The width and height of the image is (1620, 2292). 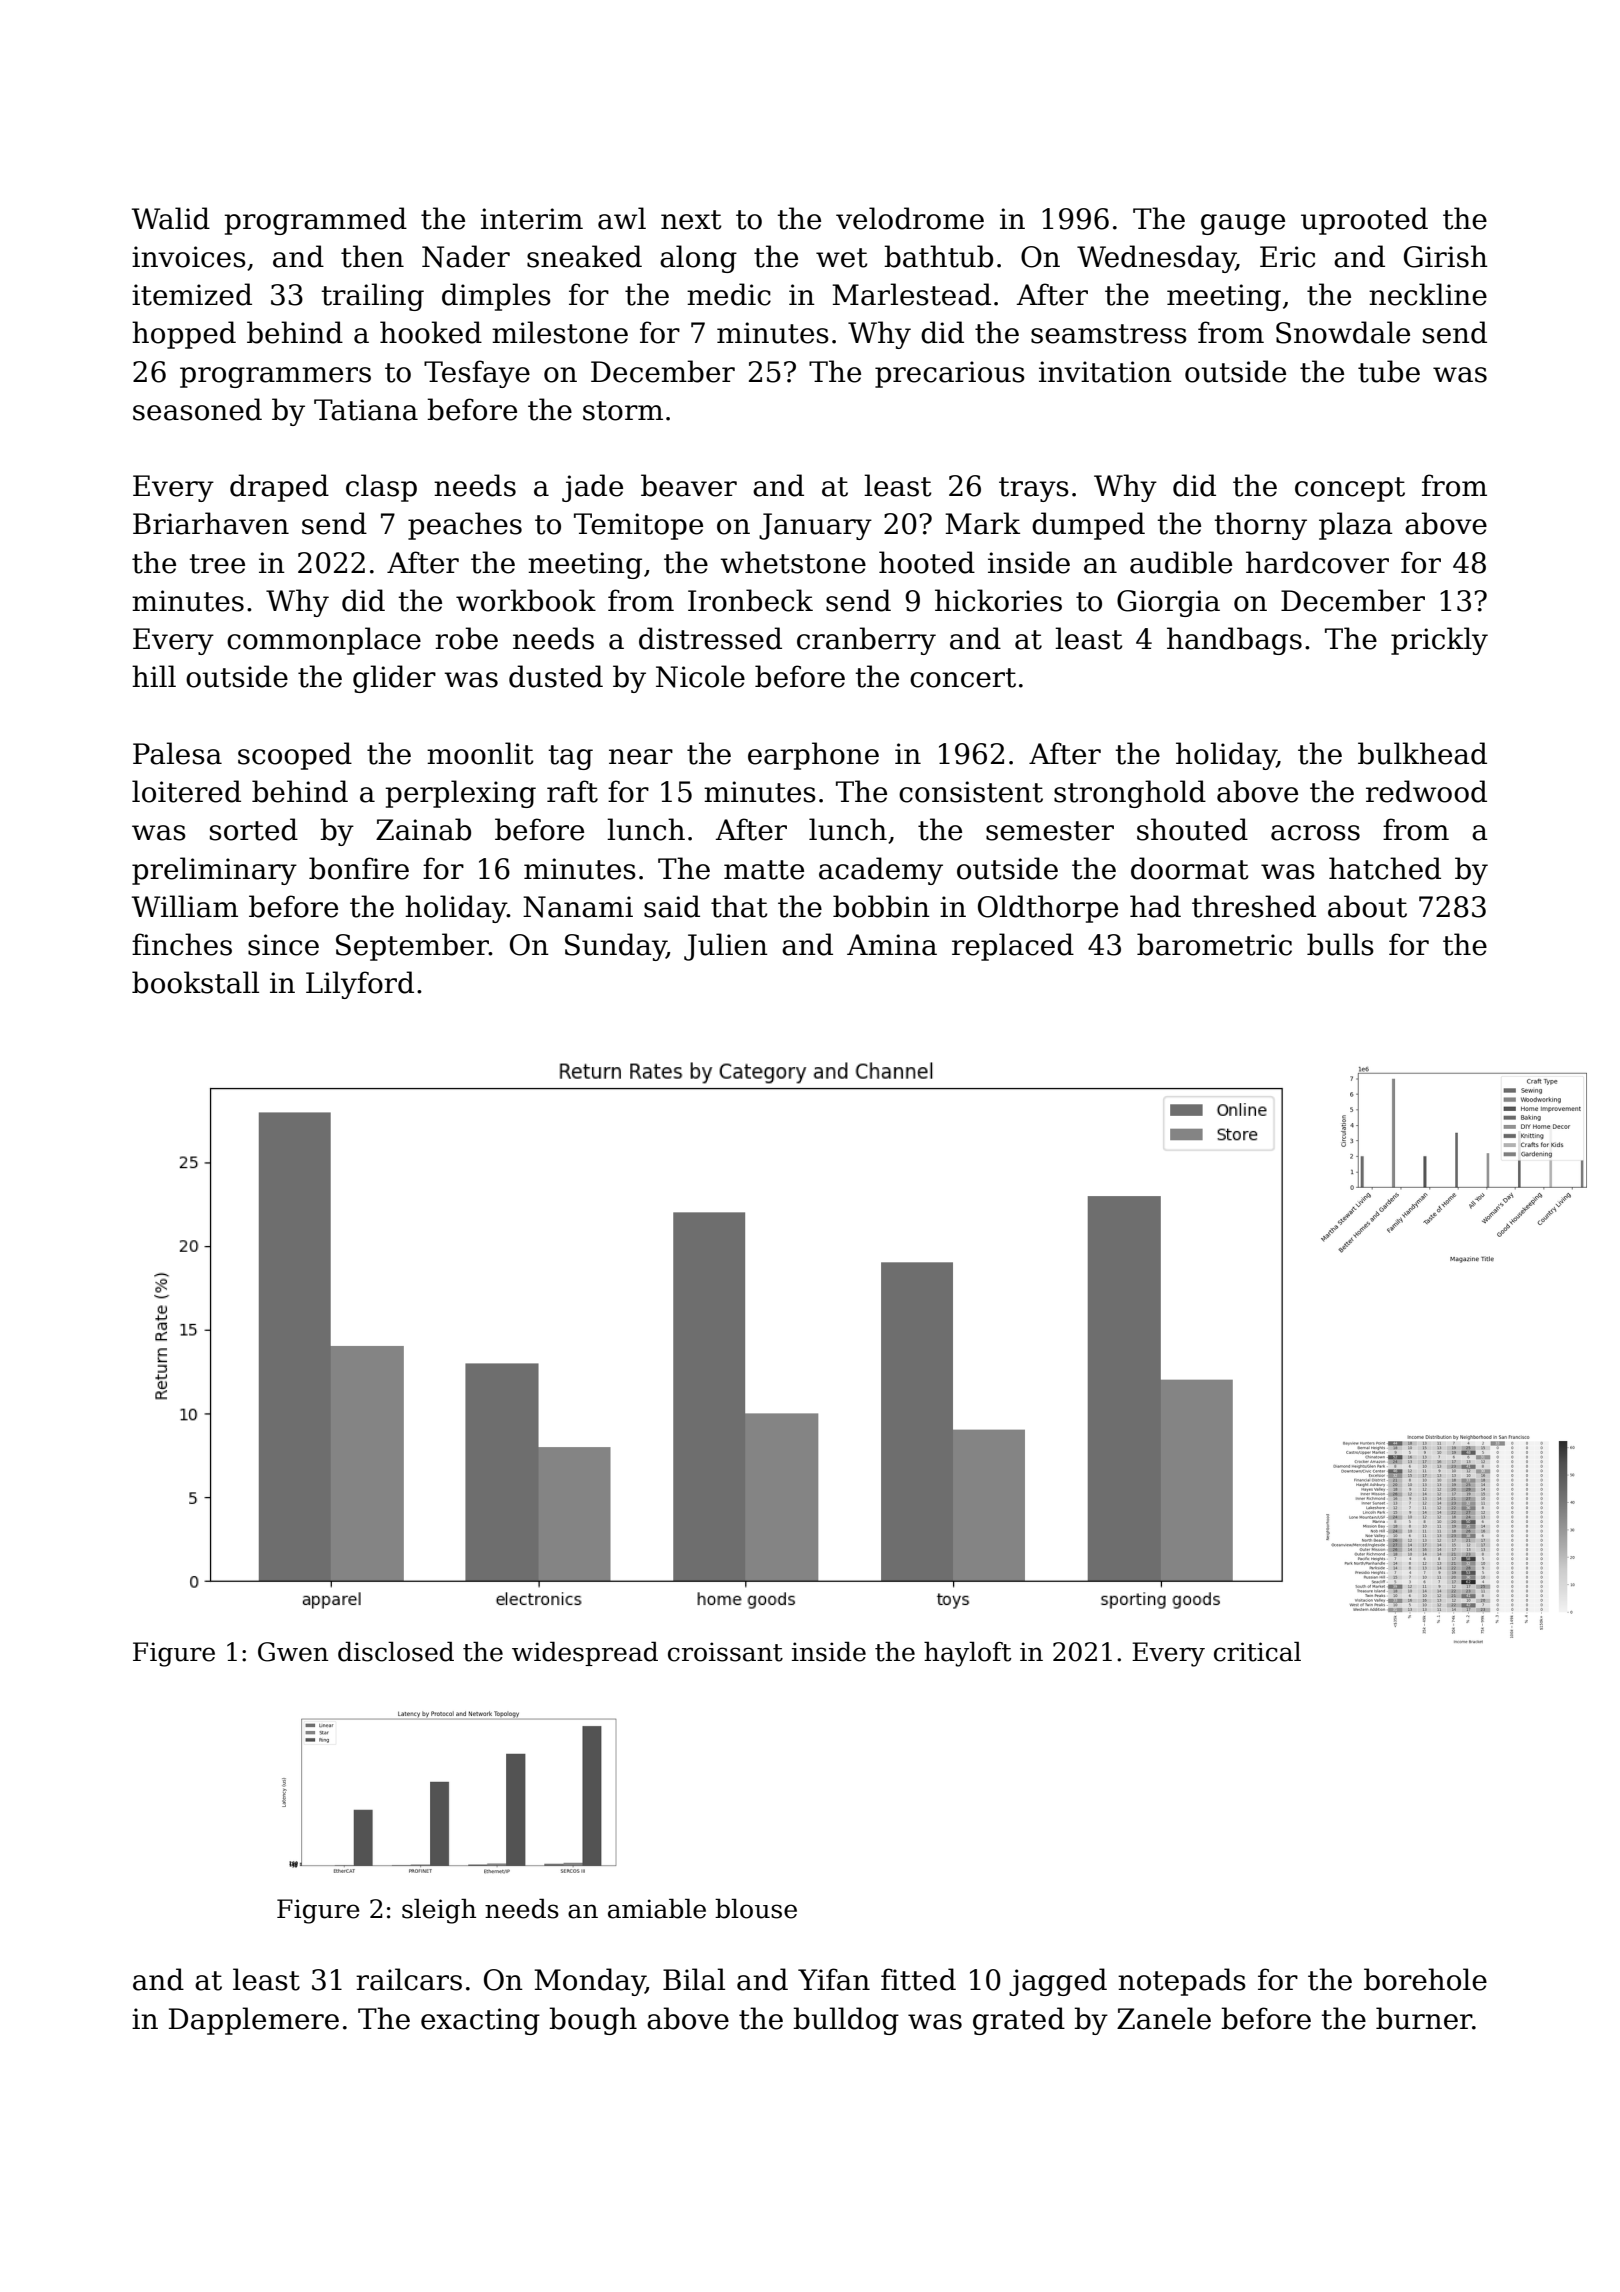 I want to click on bulls, so click(x=1340, y=944).
